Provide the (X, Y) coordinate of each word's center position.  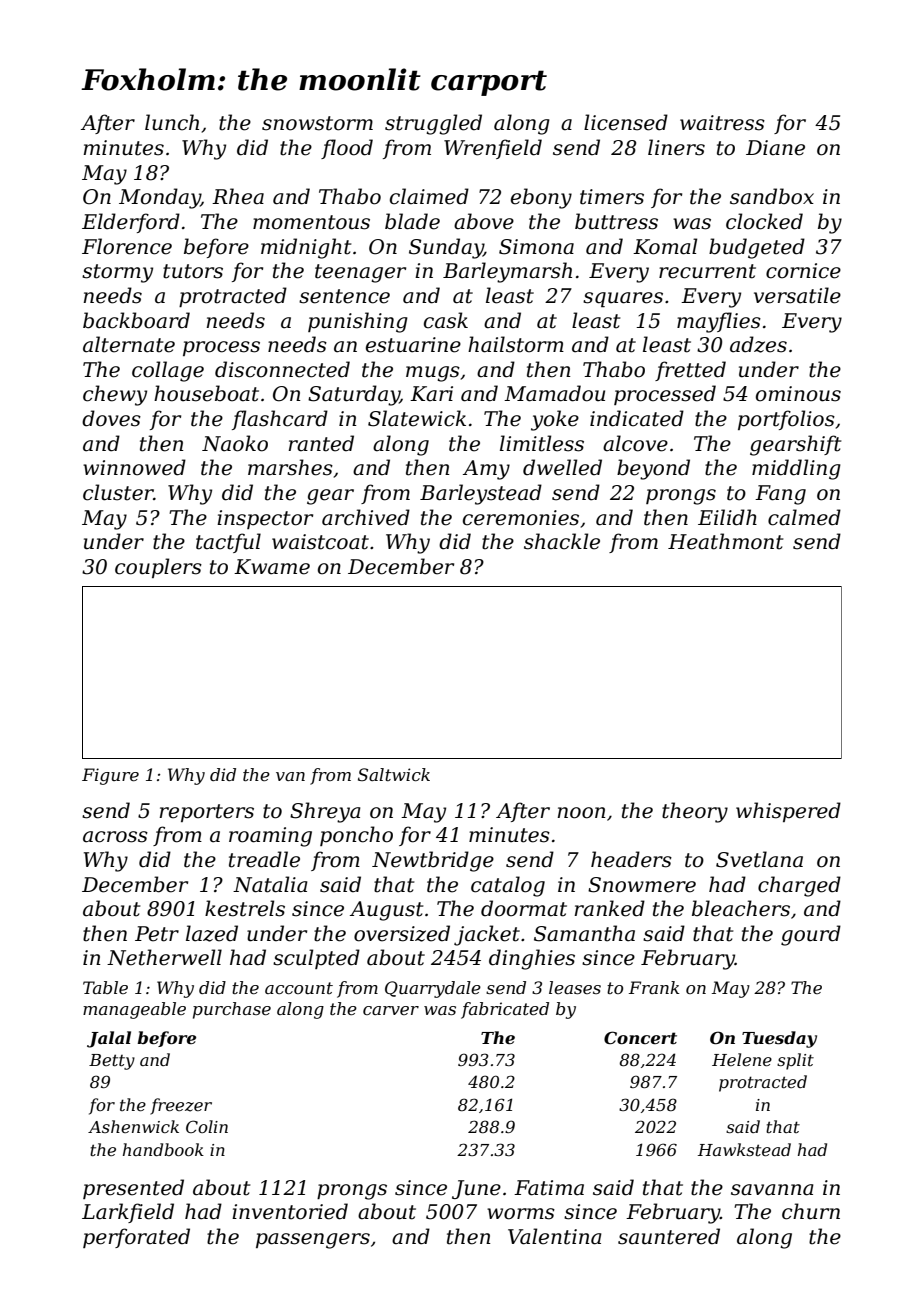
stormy (117, 273)
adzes (758, 344)
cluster (118, 492)
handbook (163, 1149)
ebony (541, 198)
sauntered (669, 1236)
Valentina (555, 1236)
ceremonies (521, 518)
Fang (780, 495)
